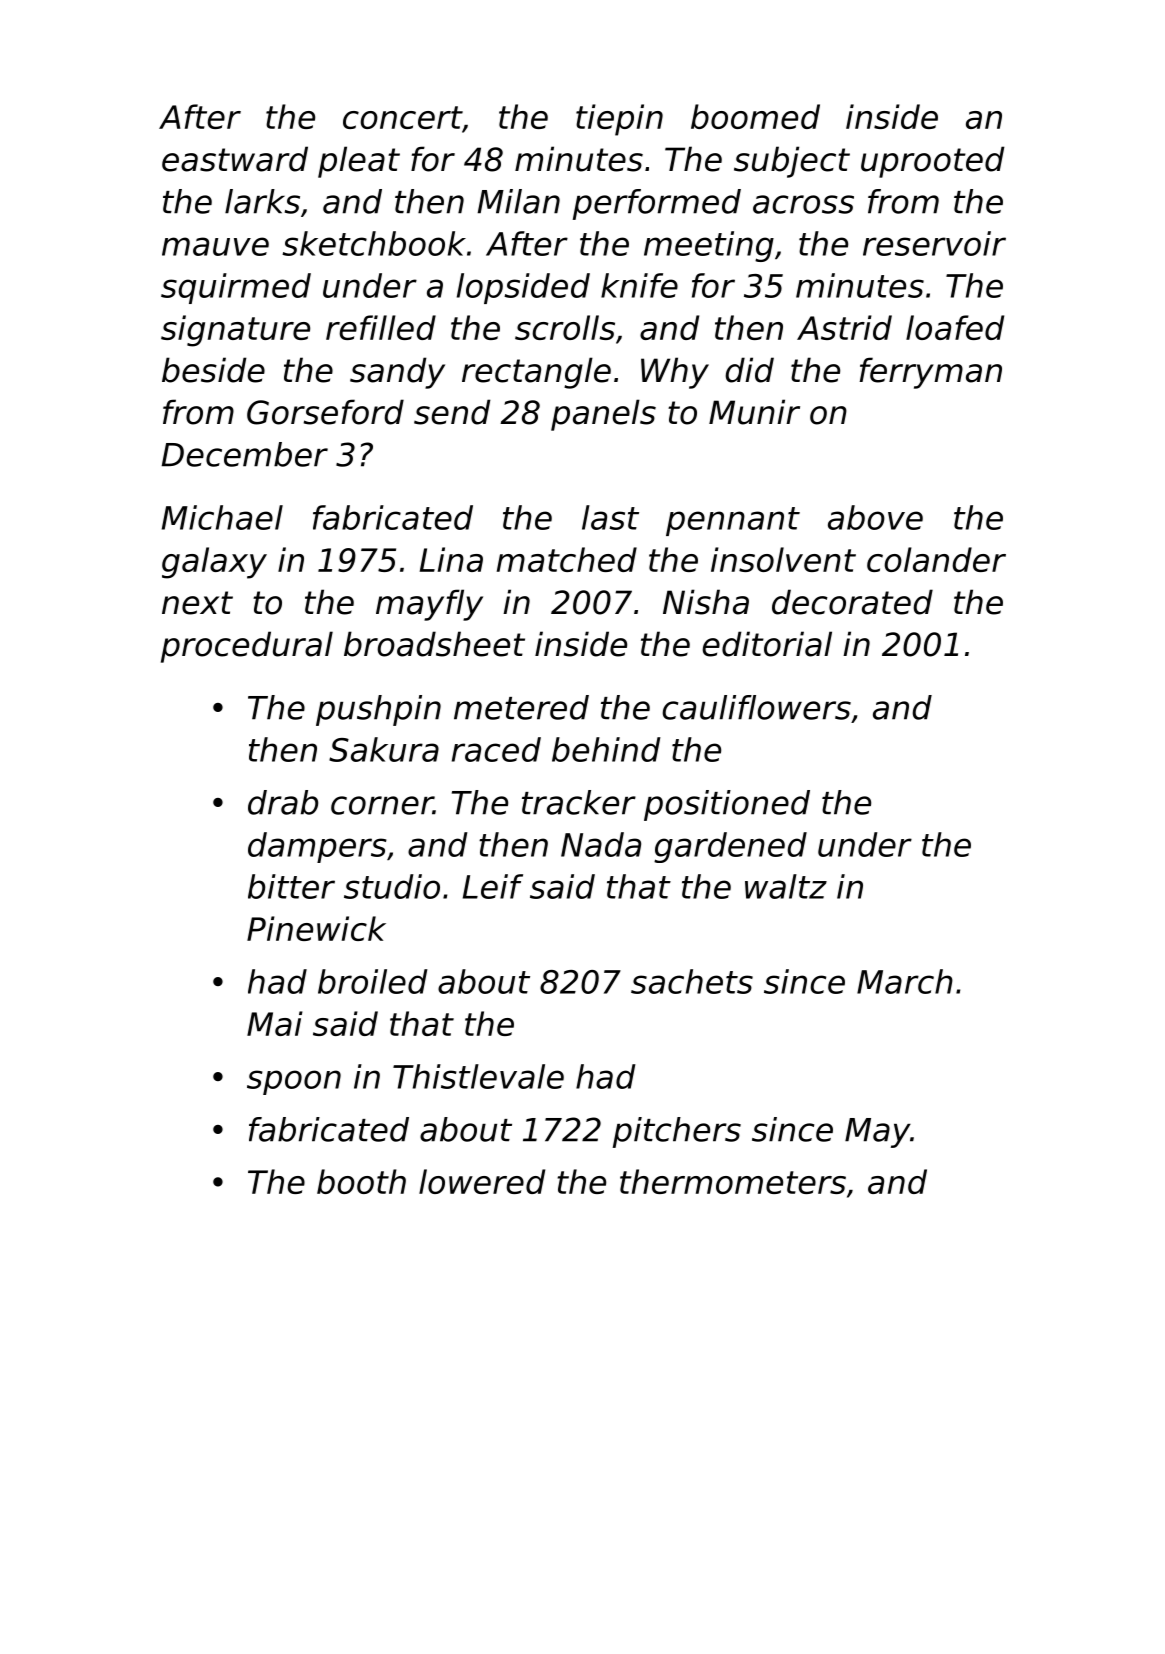 The image size is (1165, 1654). I want to click on sachets, so click(692, 981).
